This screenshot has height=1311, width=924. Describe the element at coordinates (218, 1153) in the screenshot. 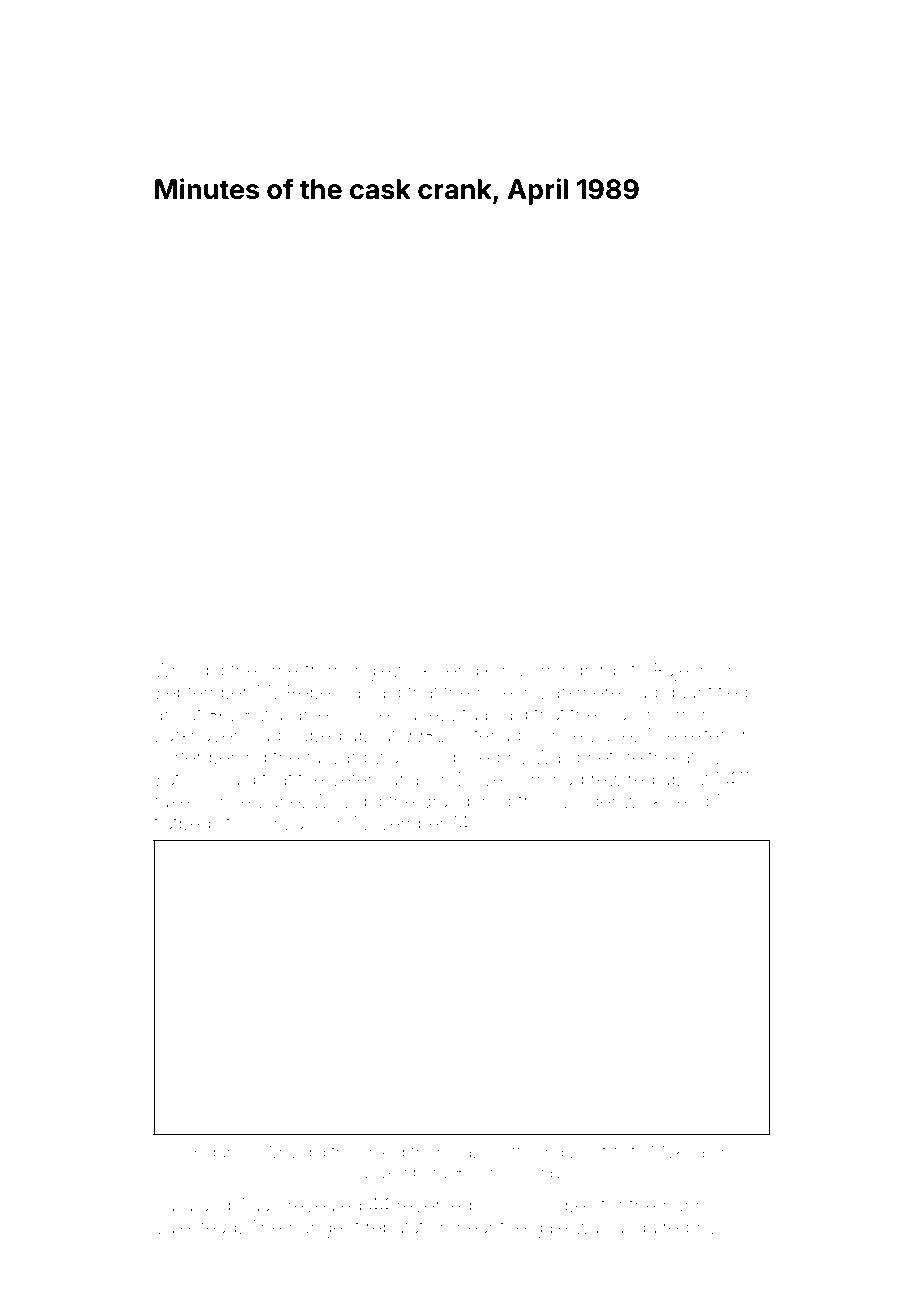

I see `Figure` at that location.
